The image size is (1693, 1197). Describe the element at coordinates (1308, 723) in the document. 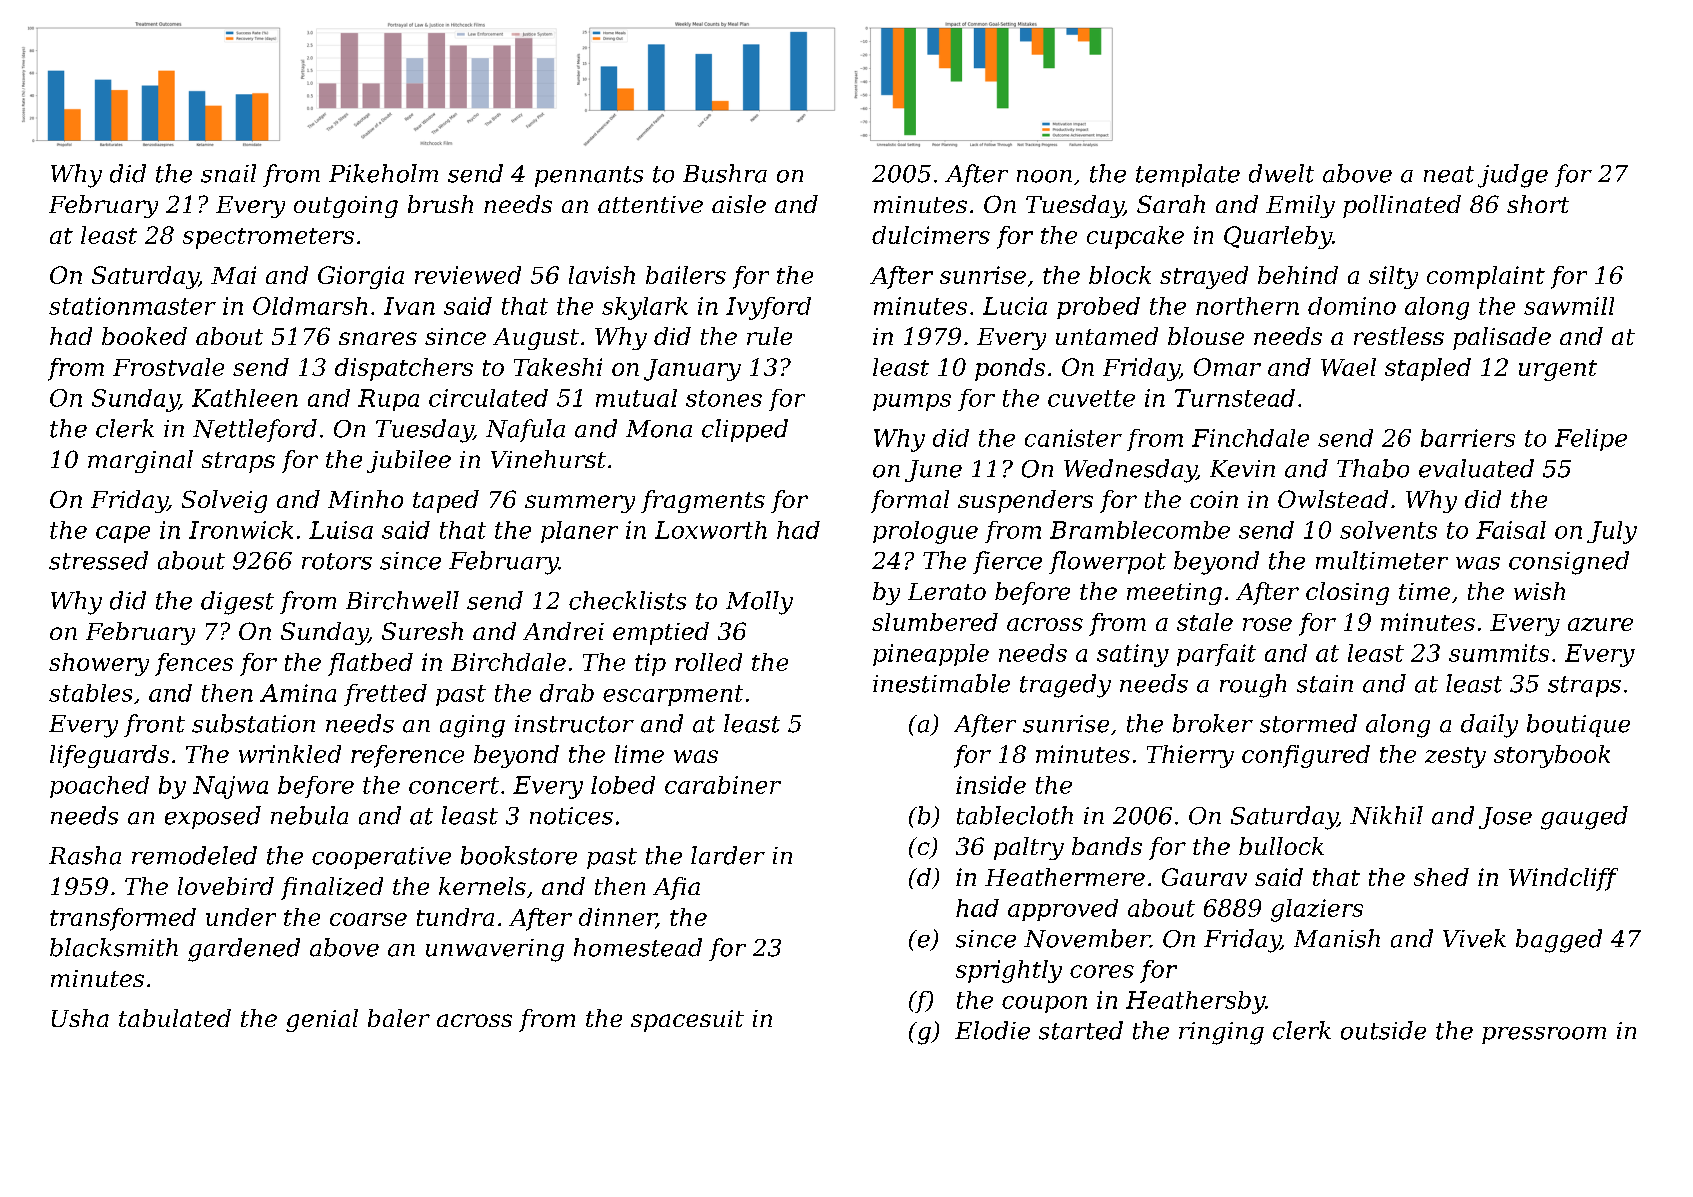

I see `stormed` at that location.
